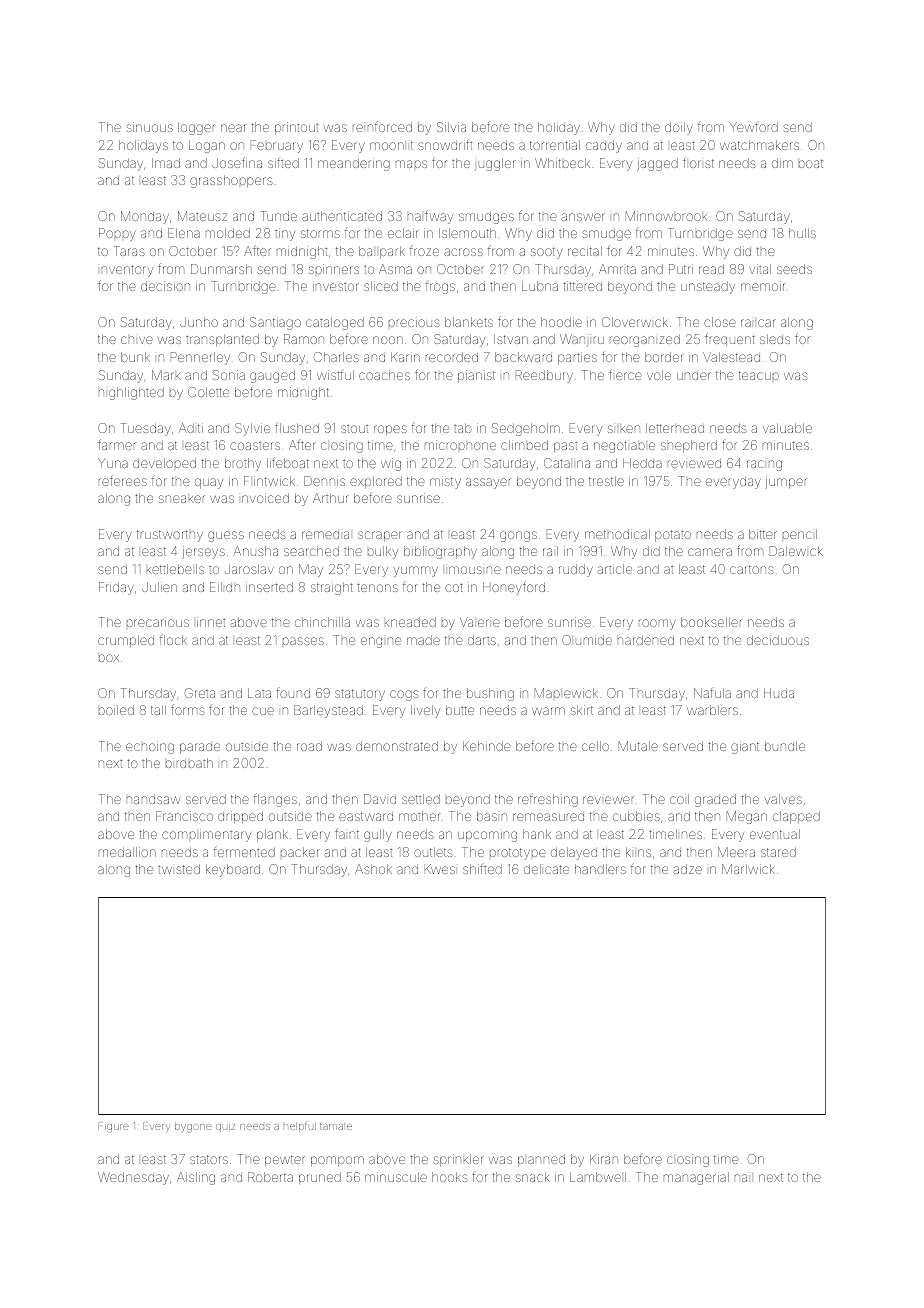 The image size is (924, 1308). What do you see at coordinates (233, 128) in the image?
I see `near` at bounding box center [233, 128].
